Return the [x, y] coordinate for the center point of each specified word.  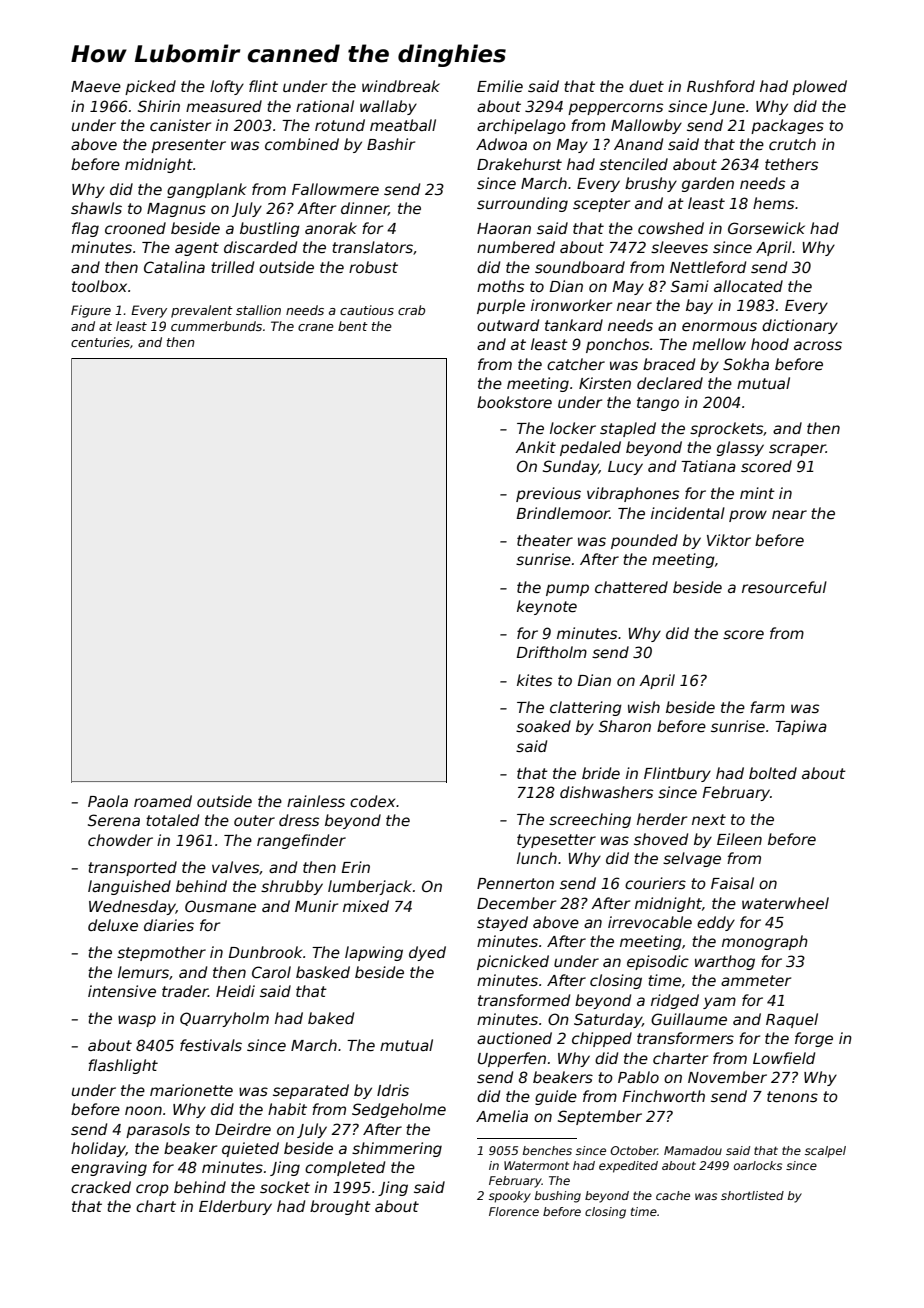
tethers [791, 164]
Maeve [96, 86]
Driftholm [551, 652]
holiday [98, 1149]
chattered [631, 587]
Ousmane [220, 906]
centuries [100, 342]
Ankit [535, 447]
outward [508, 325]
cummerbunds [216, 326]
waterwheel [785, 903]
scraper [797, 450]
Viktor [729, 540]
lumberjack [370, 887]
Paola [108, 801]
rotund [340, 125]
